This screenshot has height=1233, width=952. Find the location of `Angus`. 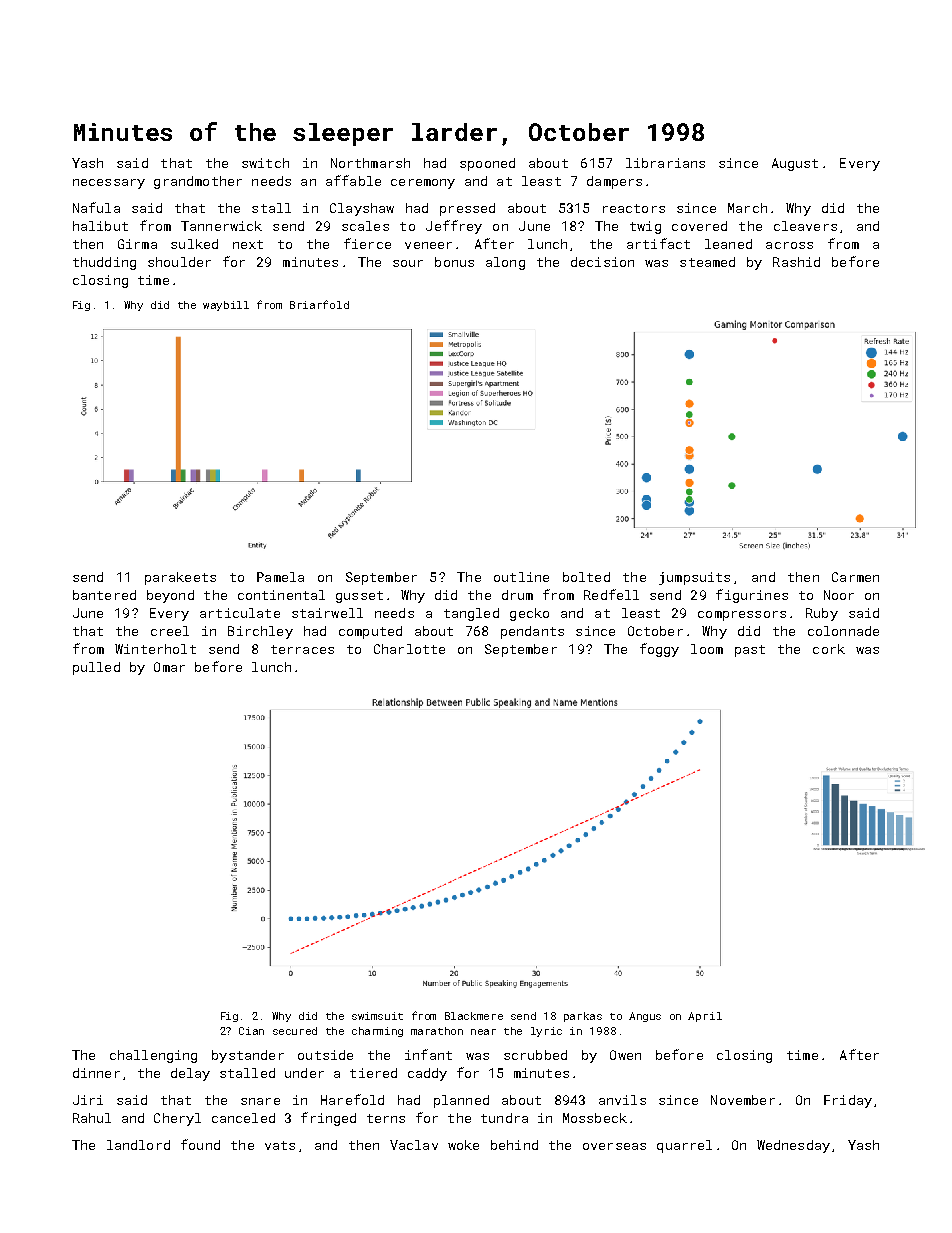

Angus is located at coordinates (645, 1017).
